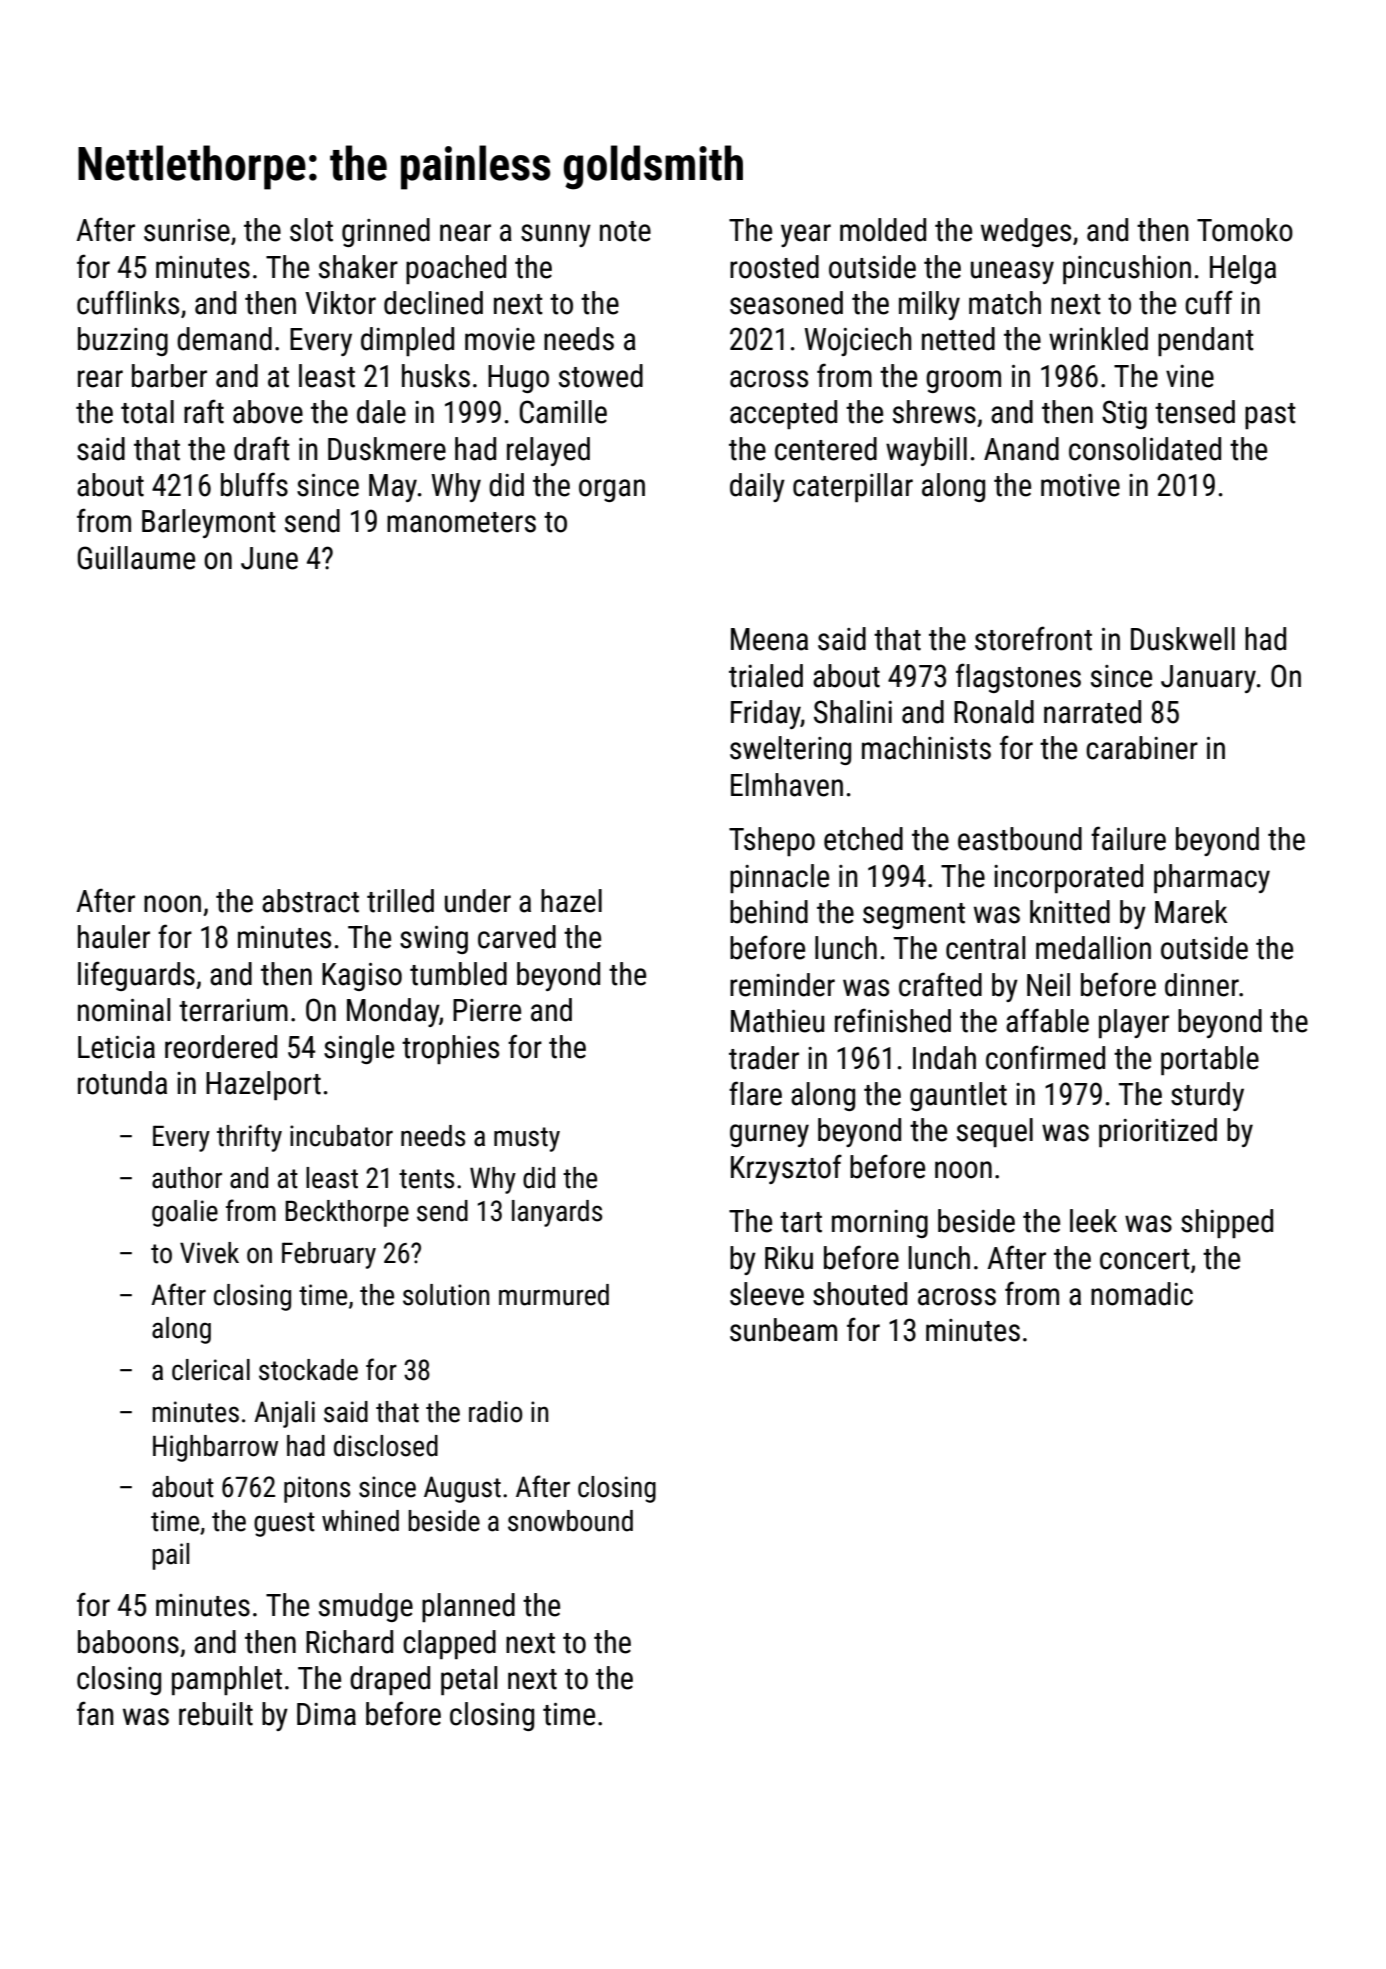 This document has height=1969, width=1386. I want to click on radio, so click(495, 1412).
